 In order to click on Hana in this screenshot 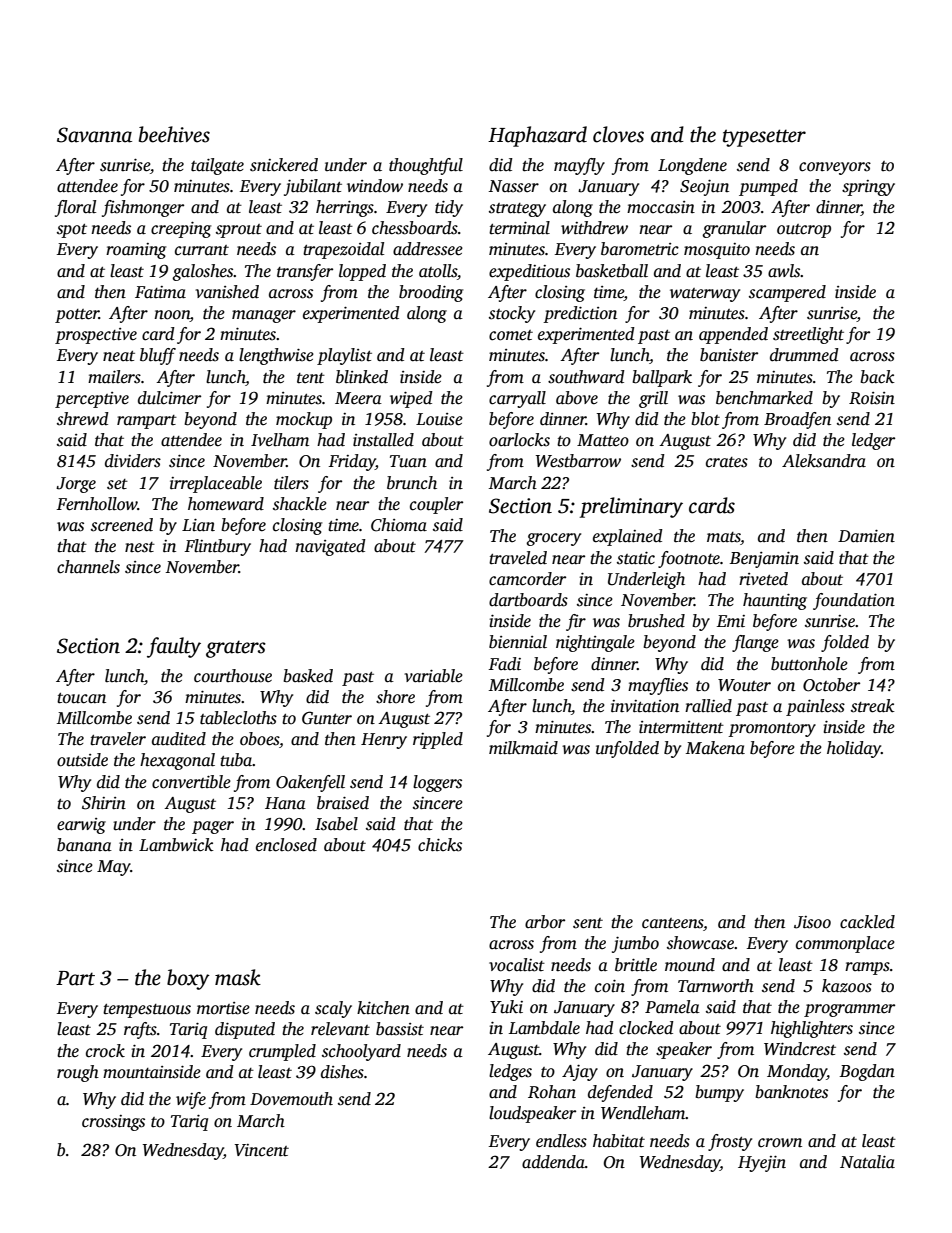, I will do `click(285, 803)`.
